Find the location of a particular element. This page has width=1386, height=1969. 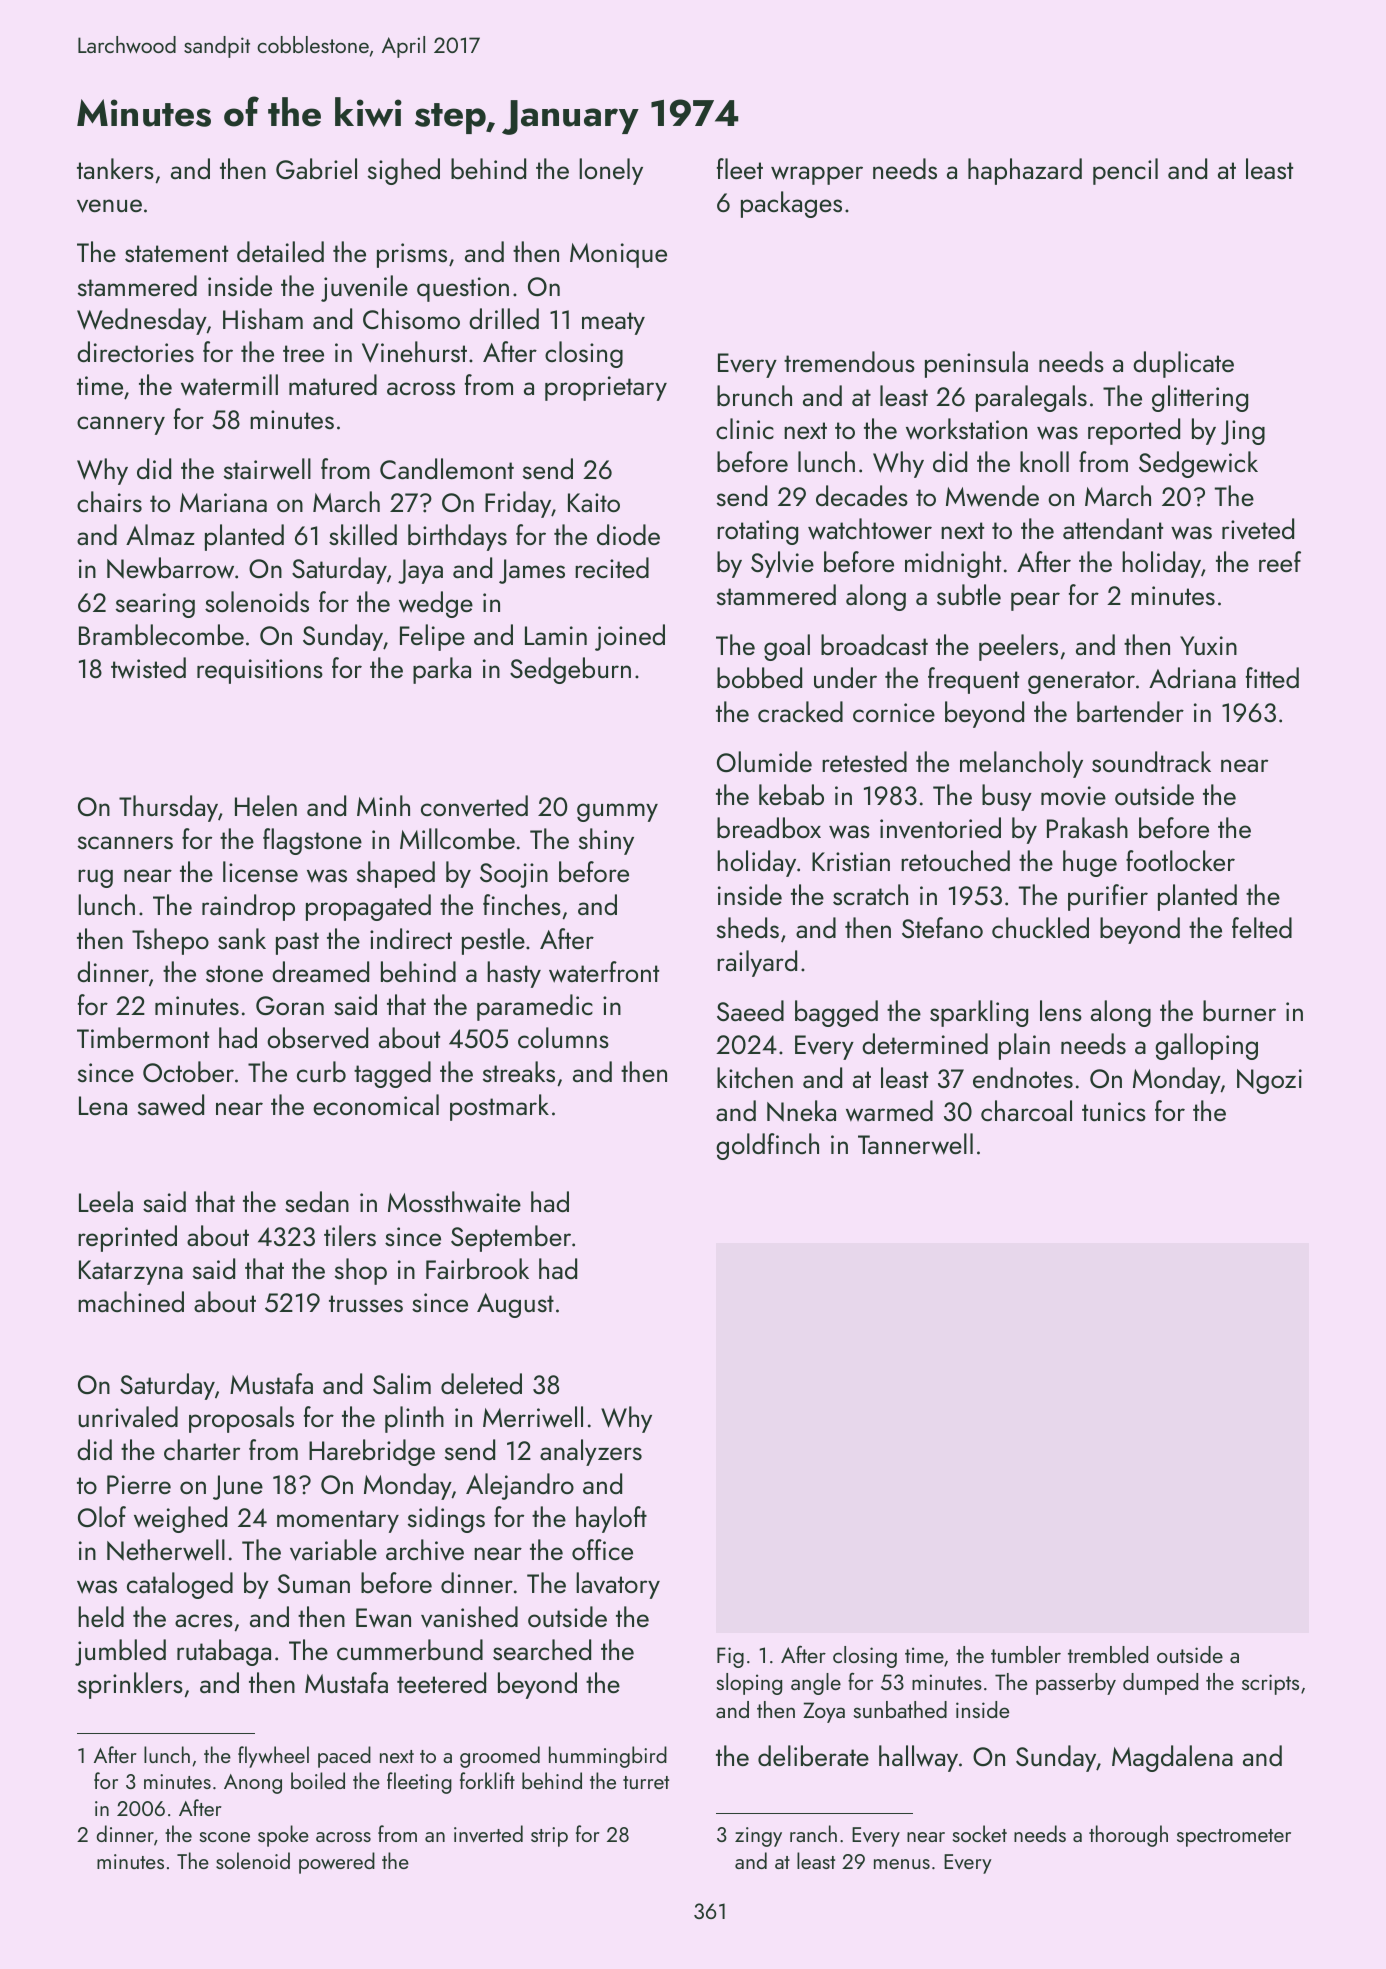

Fairbrook is located at coordinates (477, 1268).
